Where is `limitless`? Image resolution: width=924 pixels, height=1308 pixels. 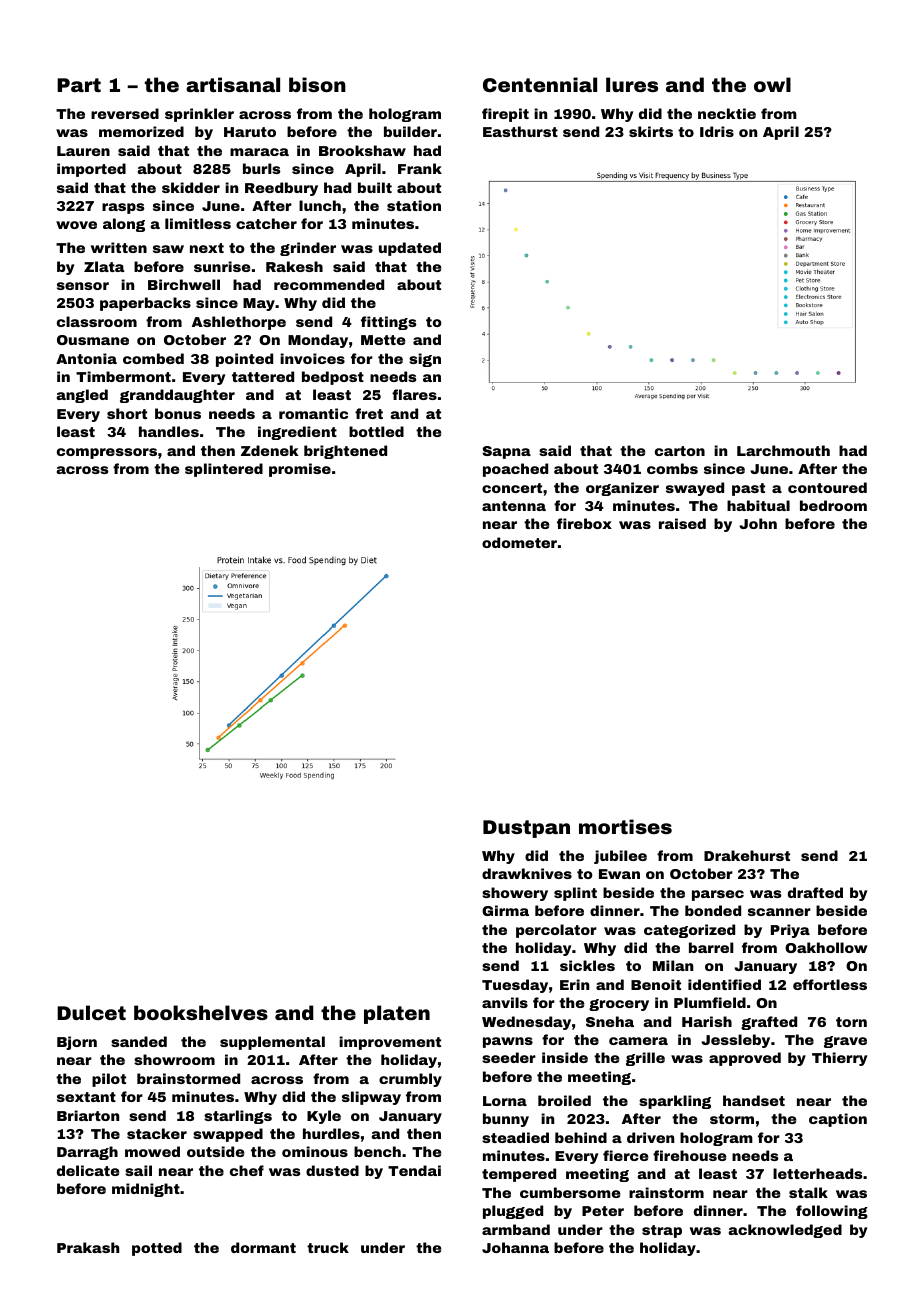
limitless is located at coordinates (198, 223).
